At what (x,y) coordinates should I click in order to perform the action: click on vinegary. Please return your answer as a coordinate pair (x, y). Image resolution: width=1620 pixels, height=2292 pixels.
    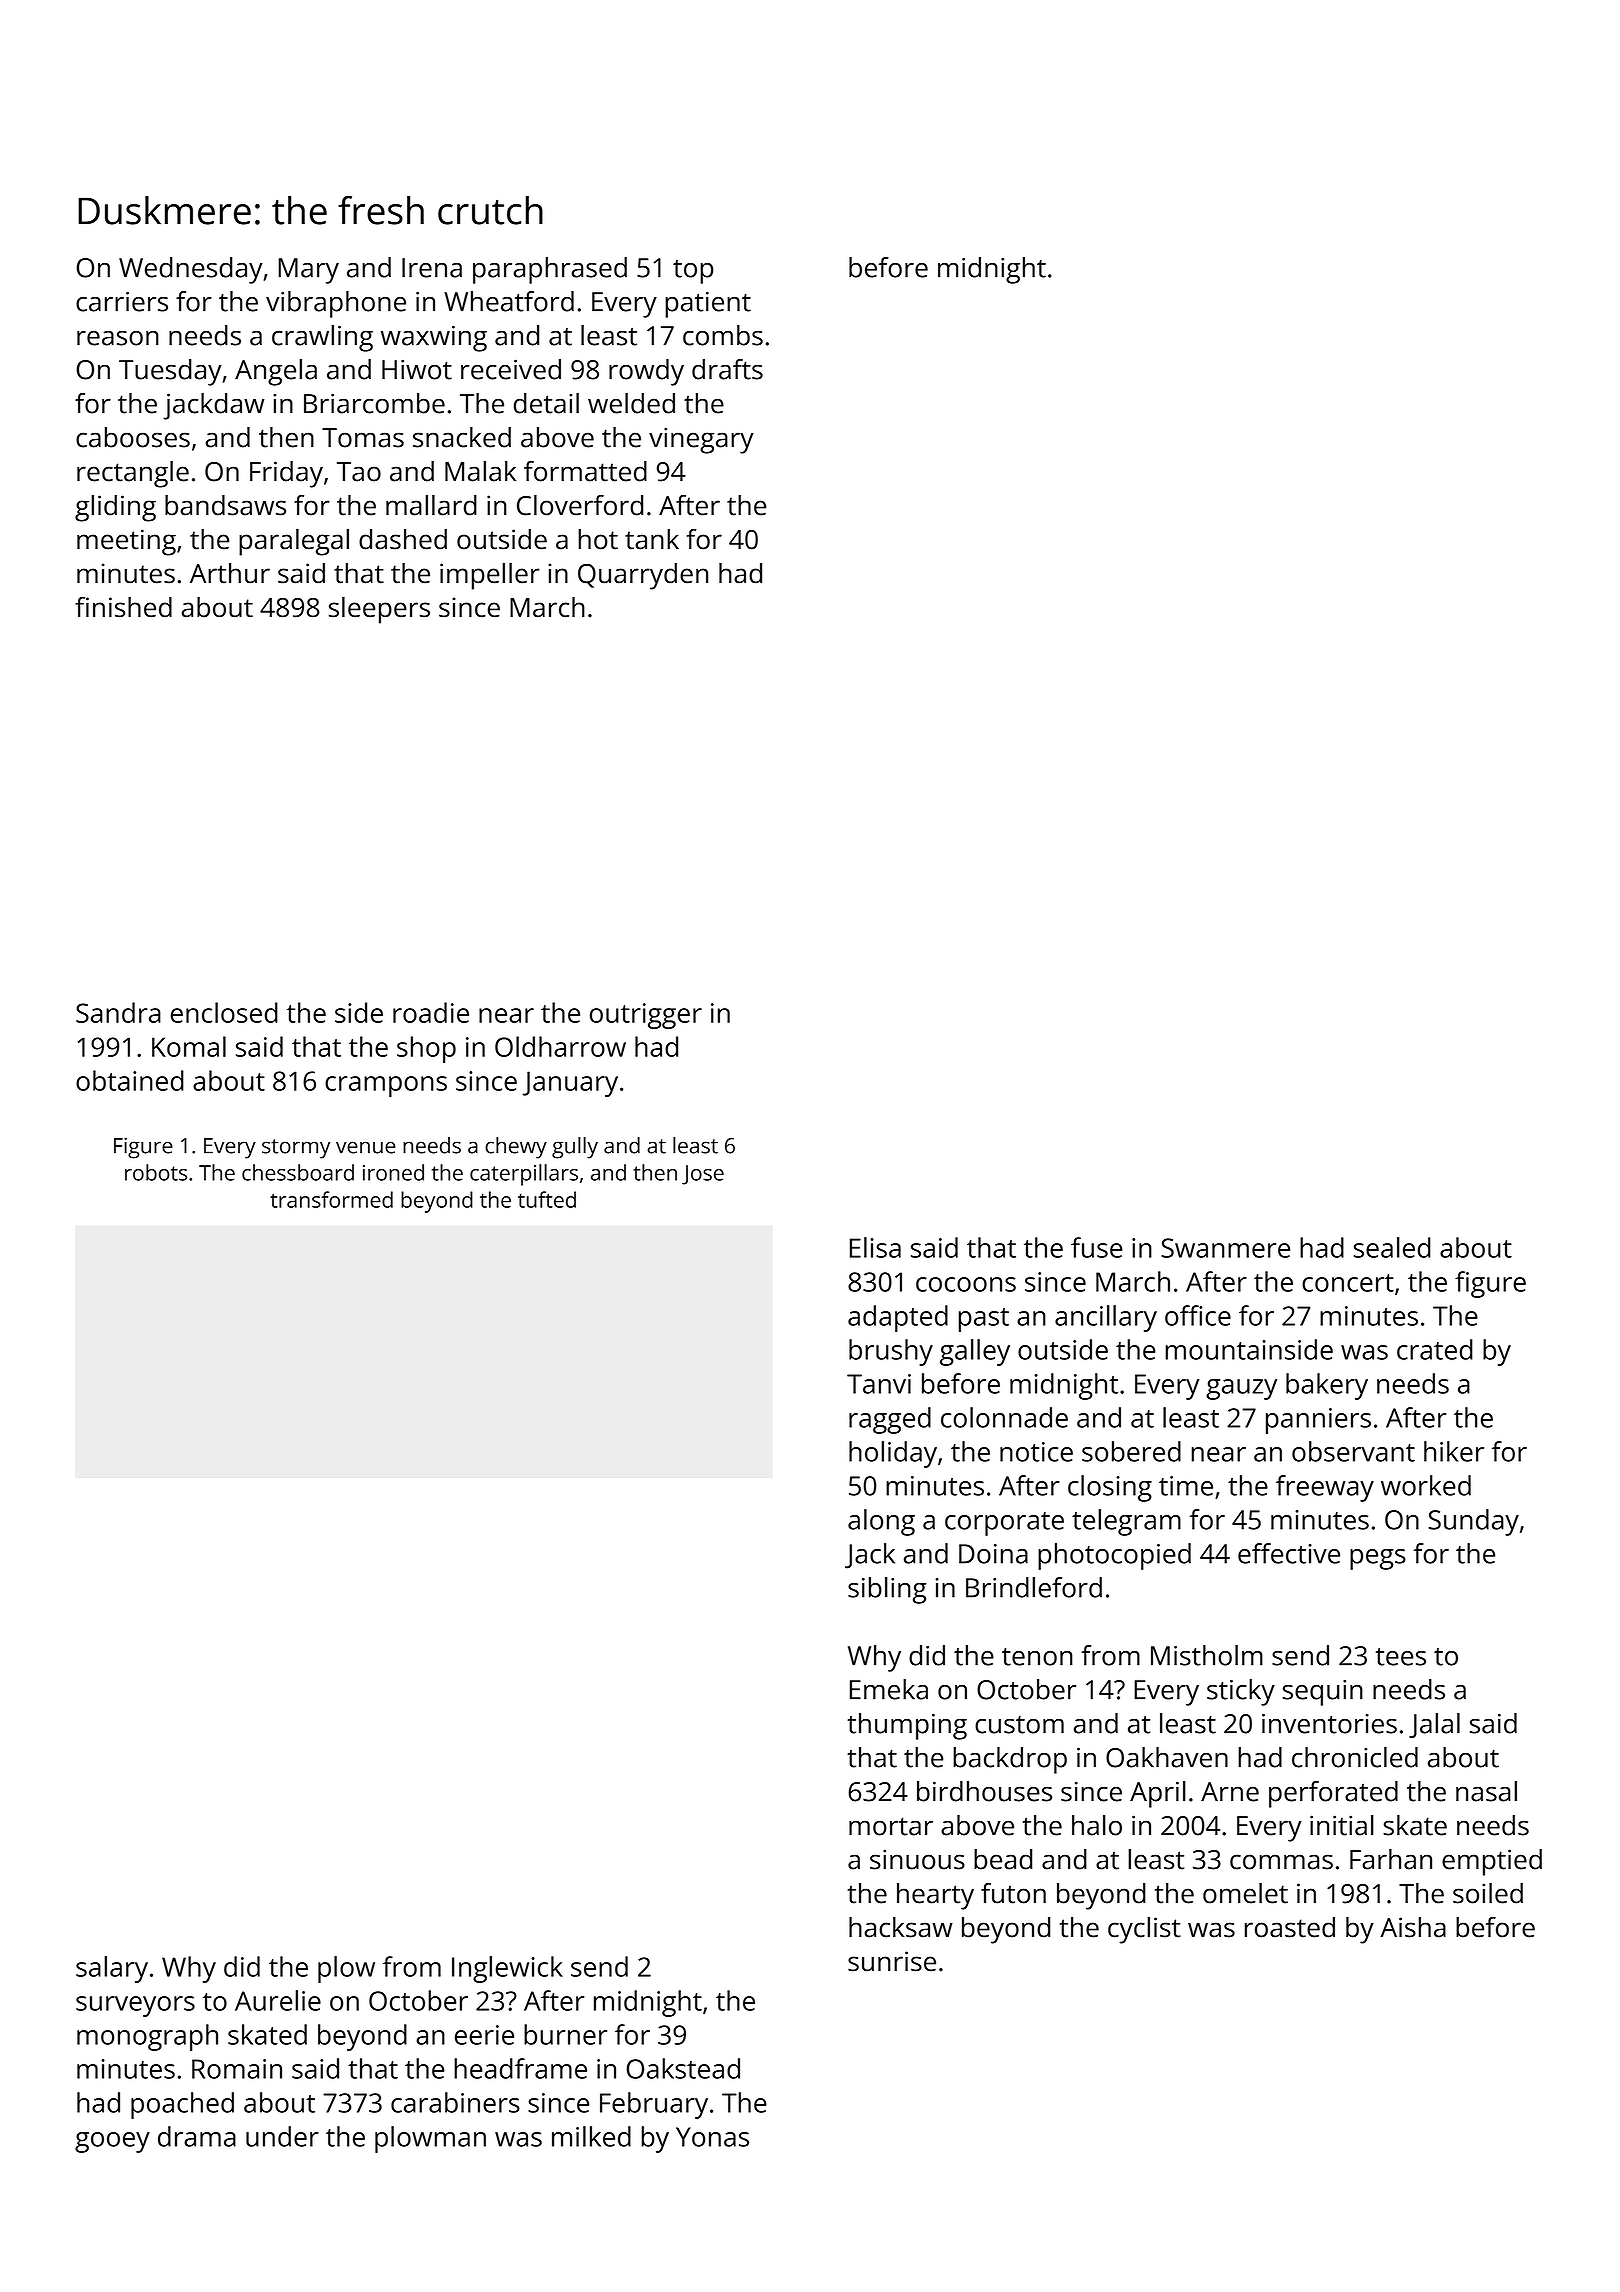
    Looking at the image, I should click on (701, 440).
